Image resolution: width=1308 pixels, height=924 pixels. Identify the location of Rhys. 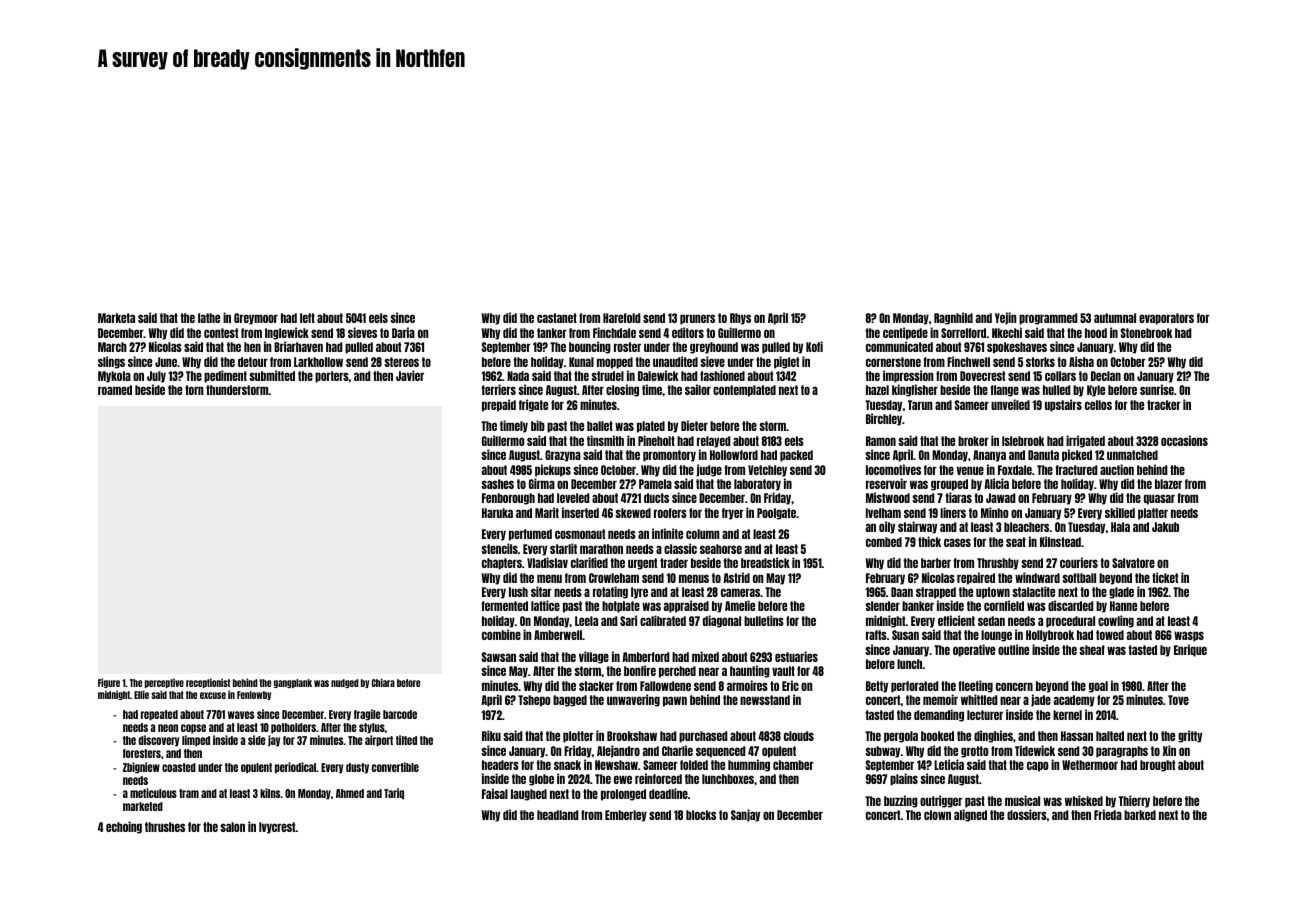
(740, 319).
